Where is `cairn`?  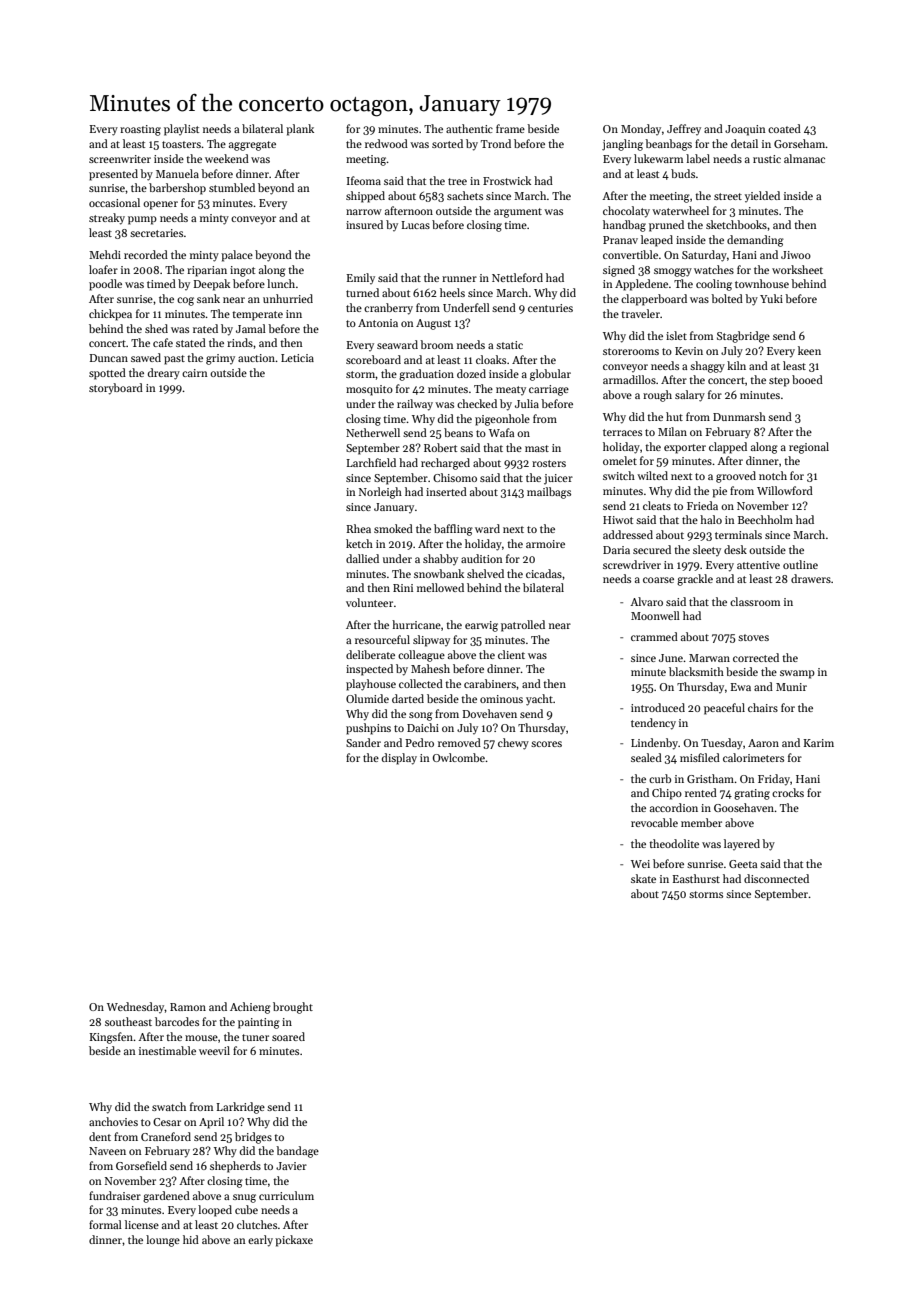
cairn is located at coordinates (195, 373).
